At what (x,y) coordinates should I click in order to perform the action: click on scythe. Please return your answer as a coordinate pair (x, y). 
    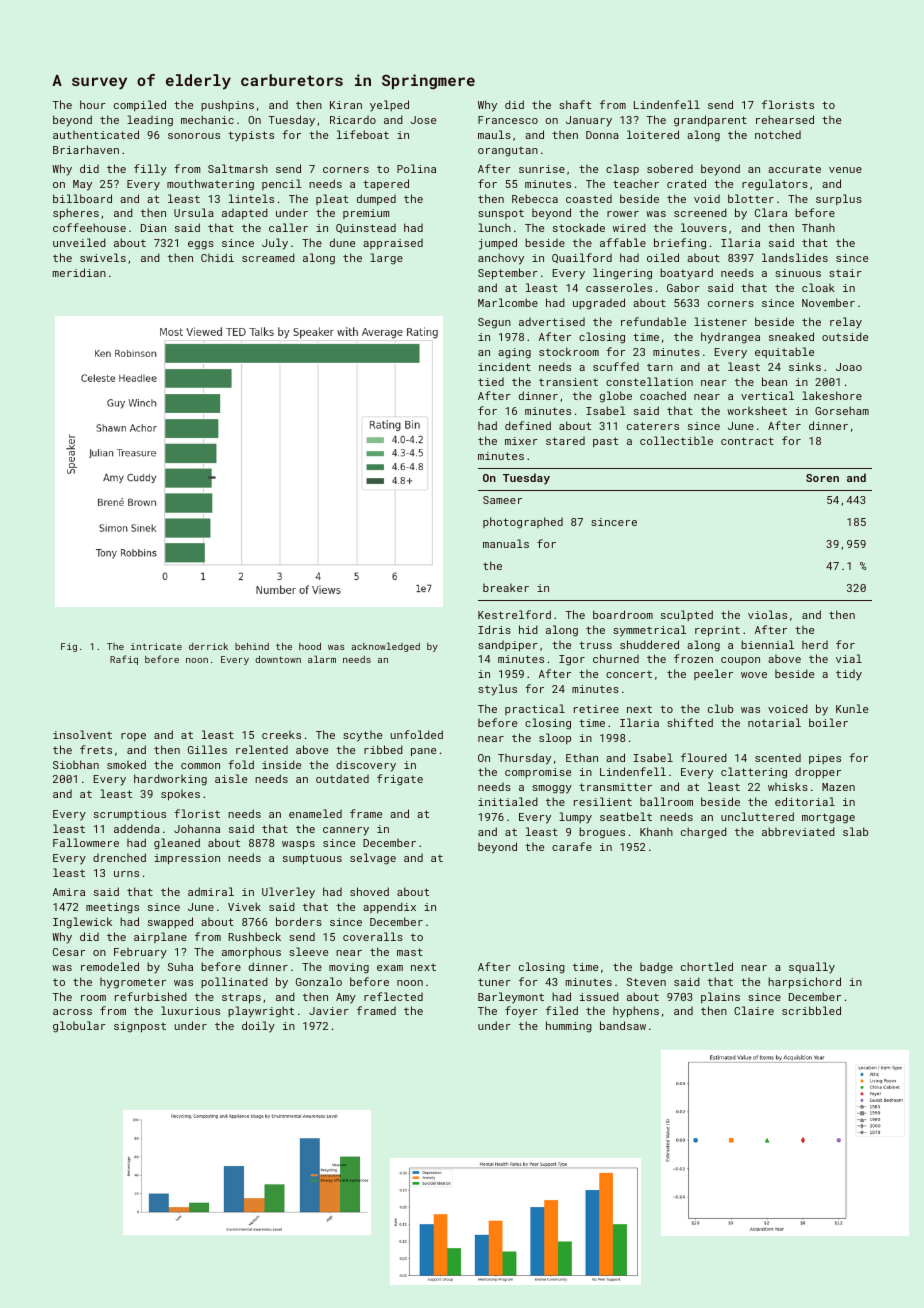
    Looking at the image, I should click on (362, 736).
